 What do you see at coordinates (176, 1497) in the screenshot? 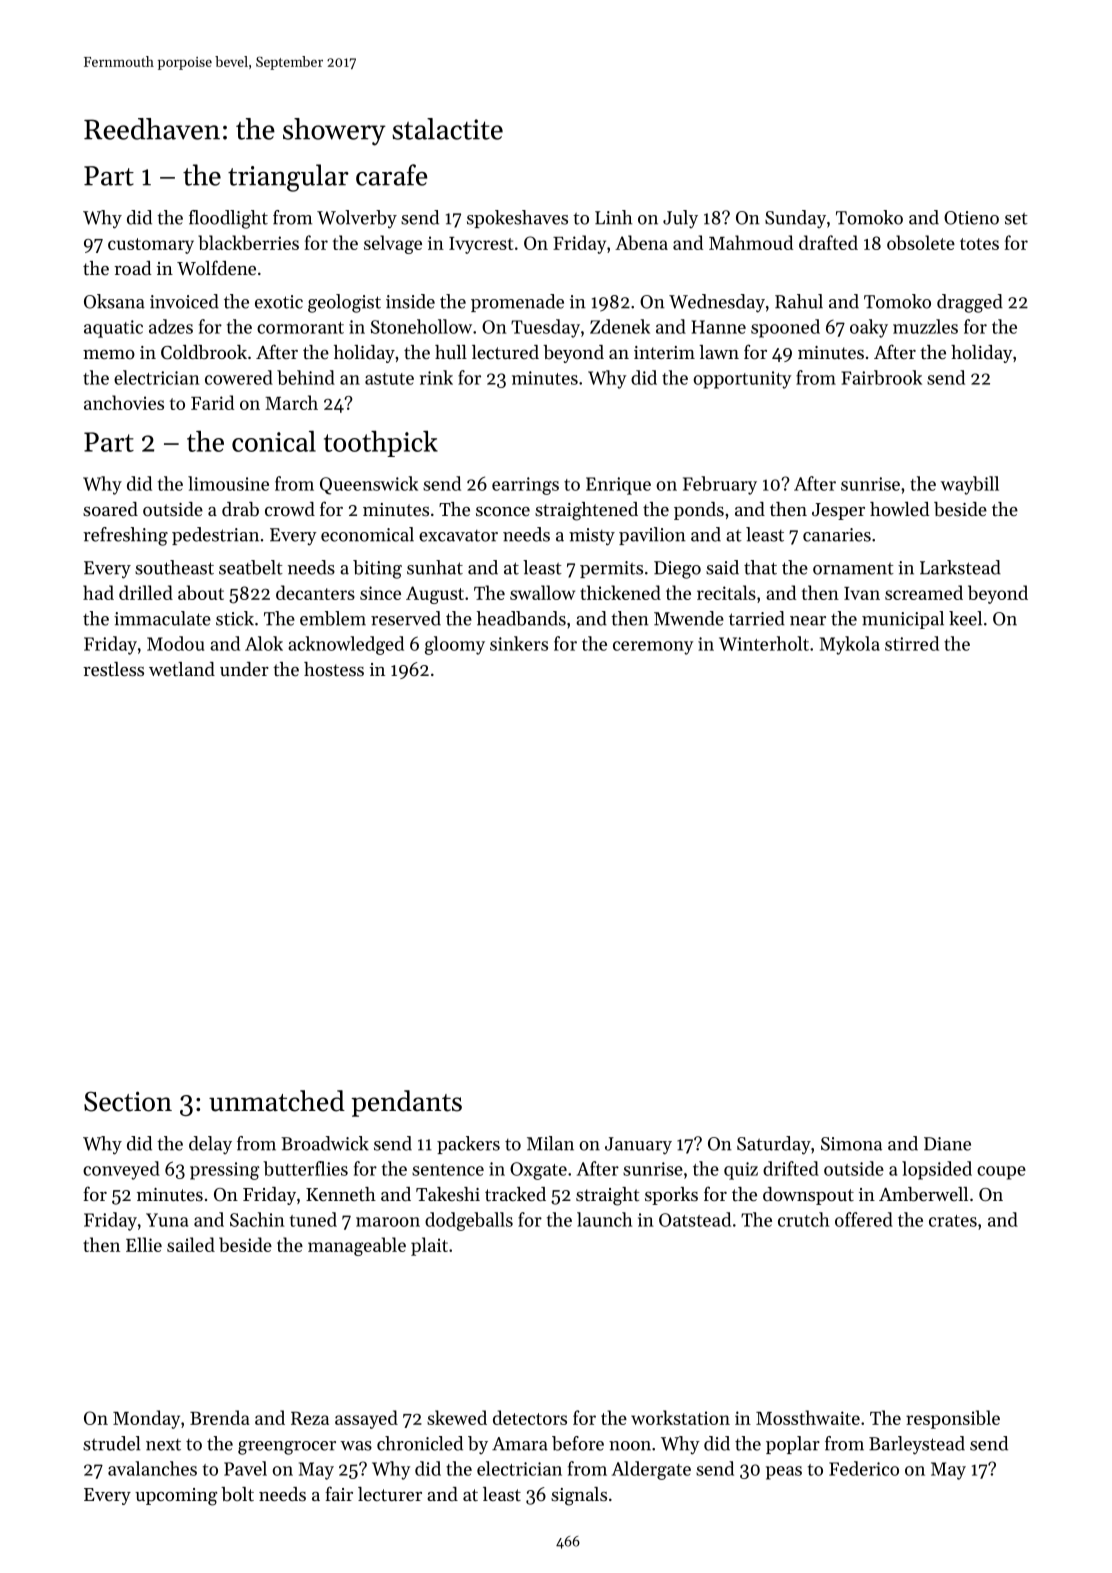
I see `upcoming` at bounding box center [176, 1497].
